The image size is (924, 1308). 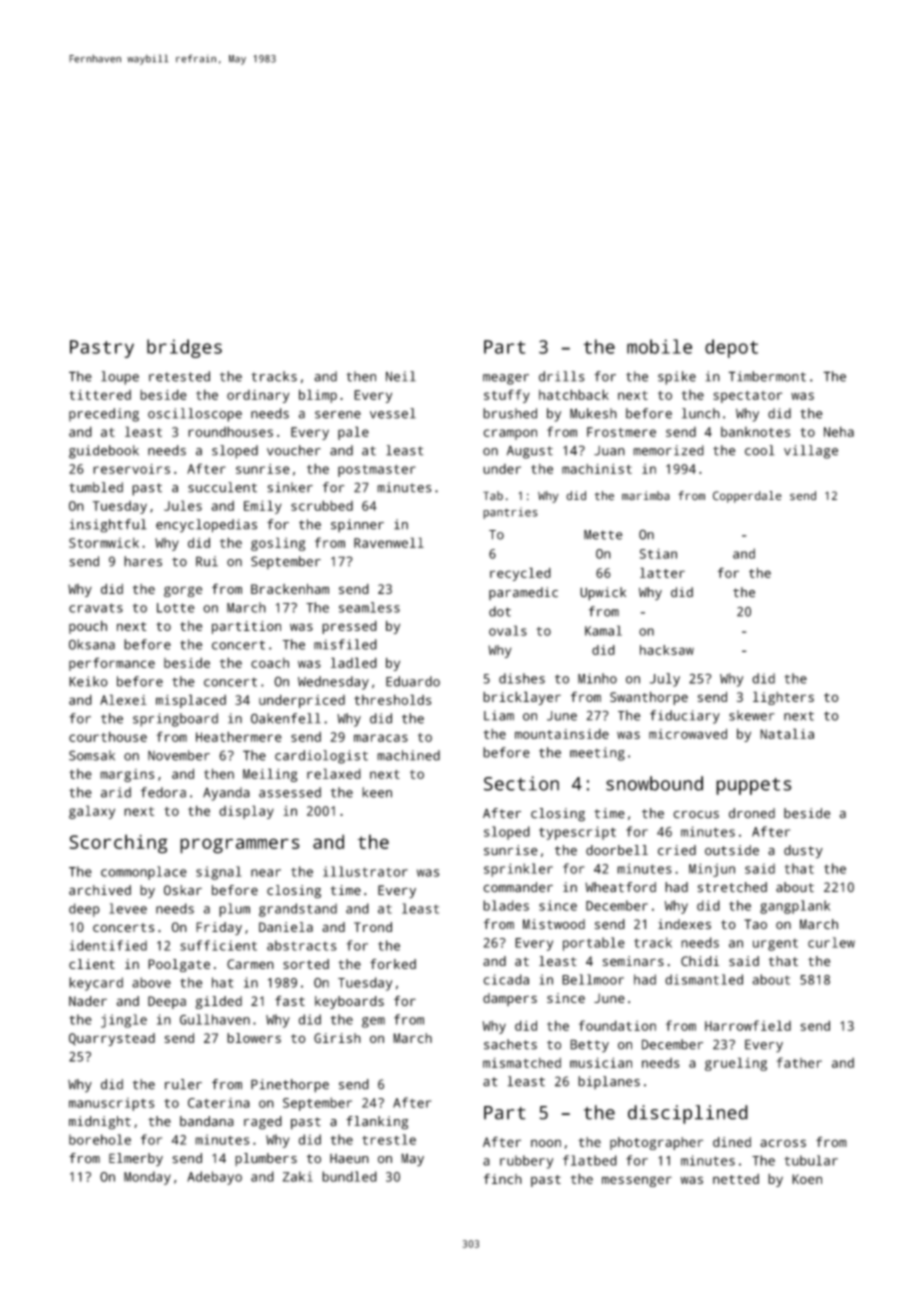 I want to click on depot, so click(x=731, y=348).
